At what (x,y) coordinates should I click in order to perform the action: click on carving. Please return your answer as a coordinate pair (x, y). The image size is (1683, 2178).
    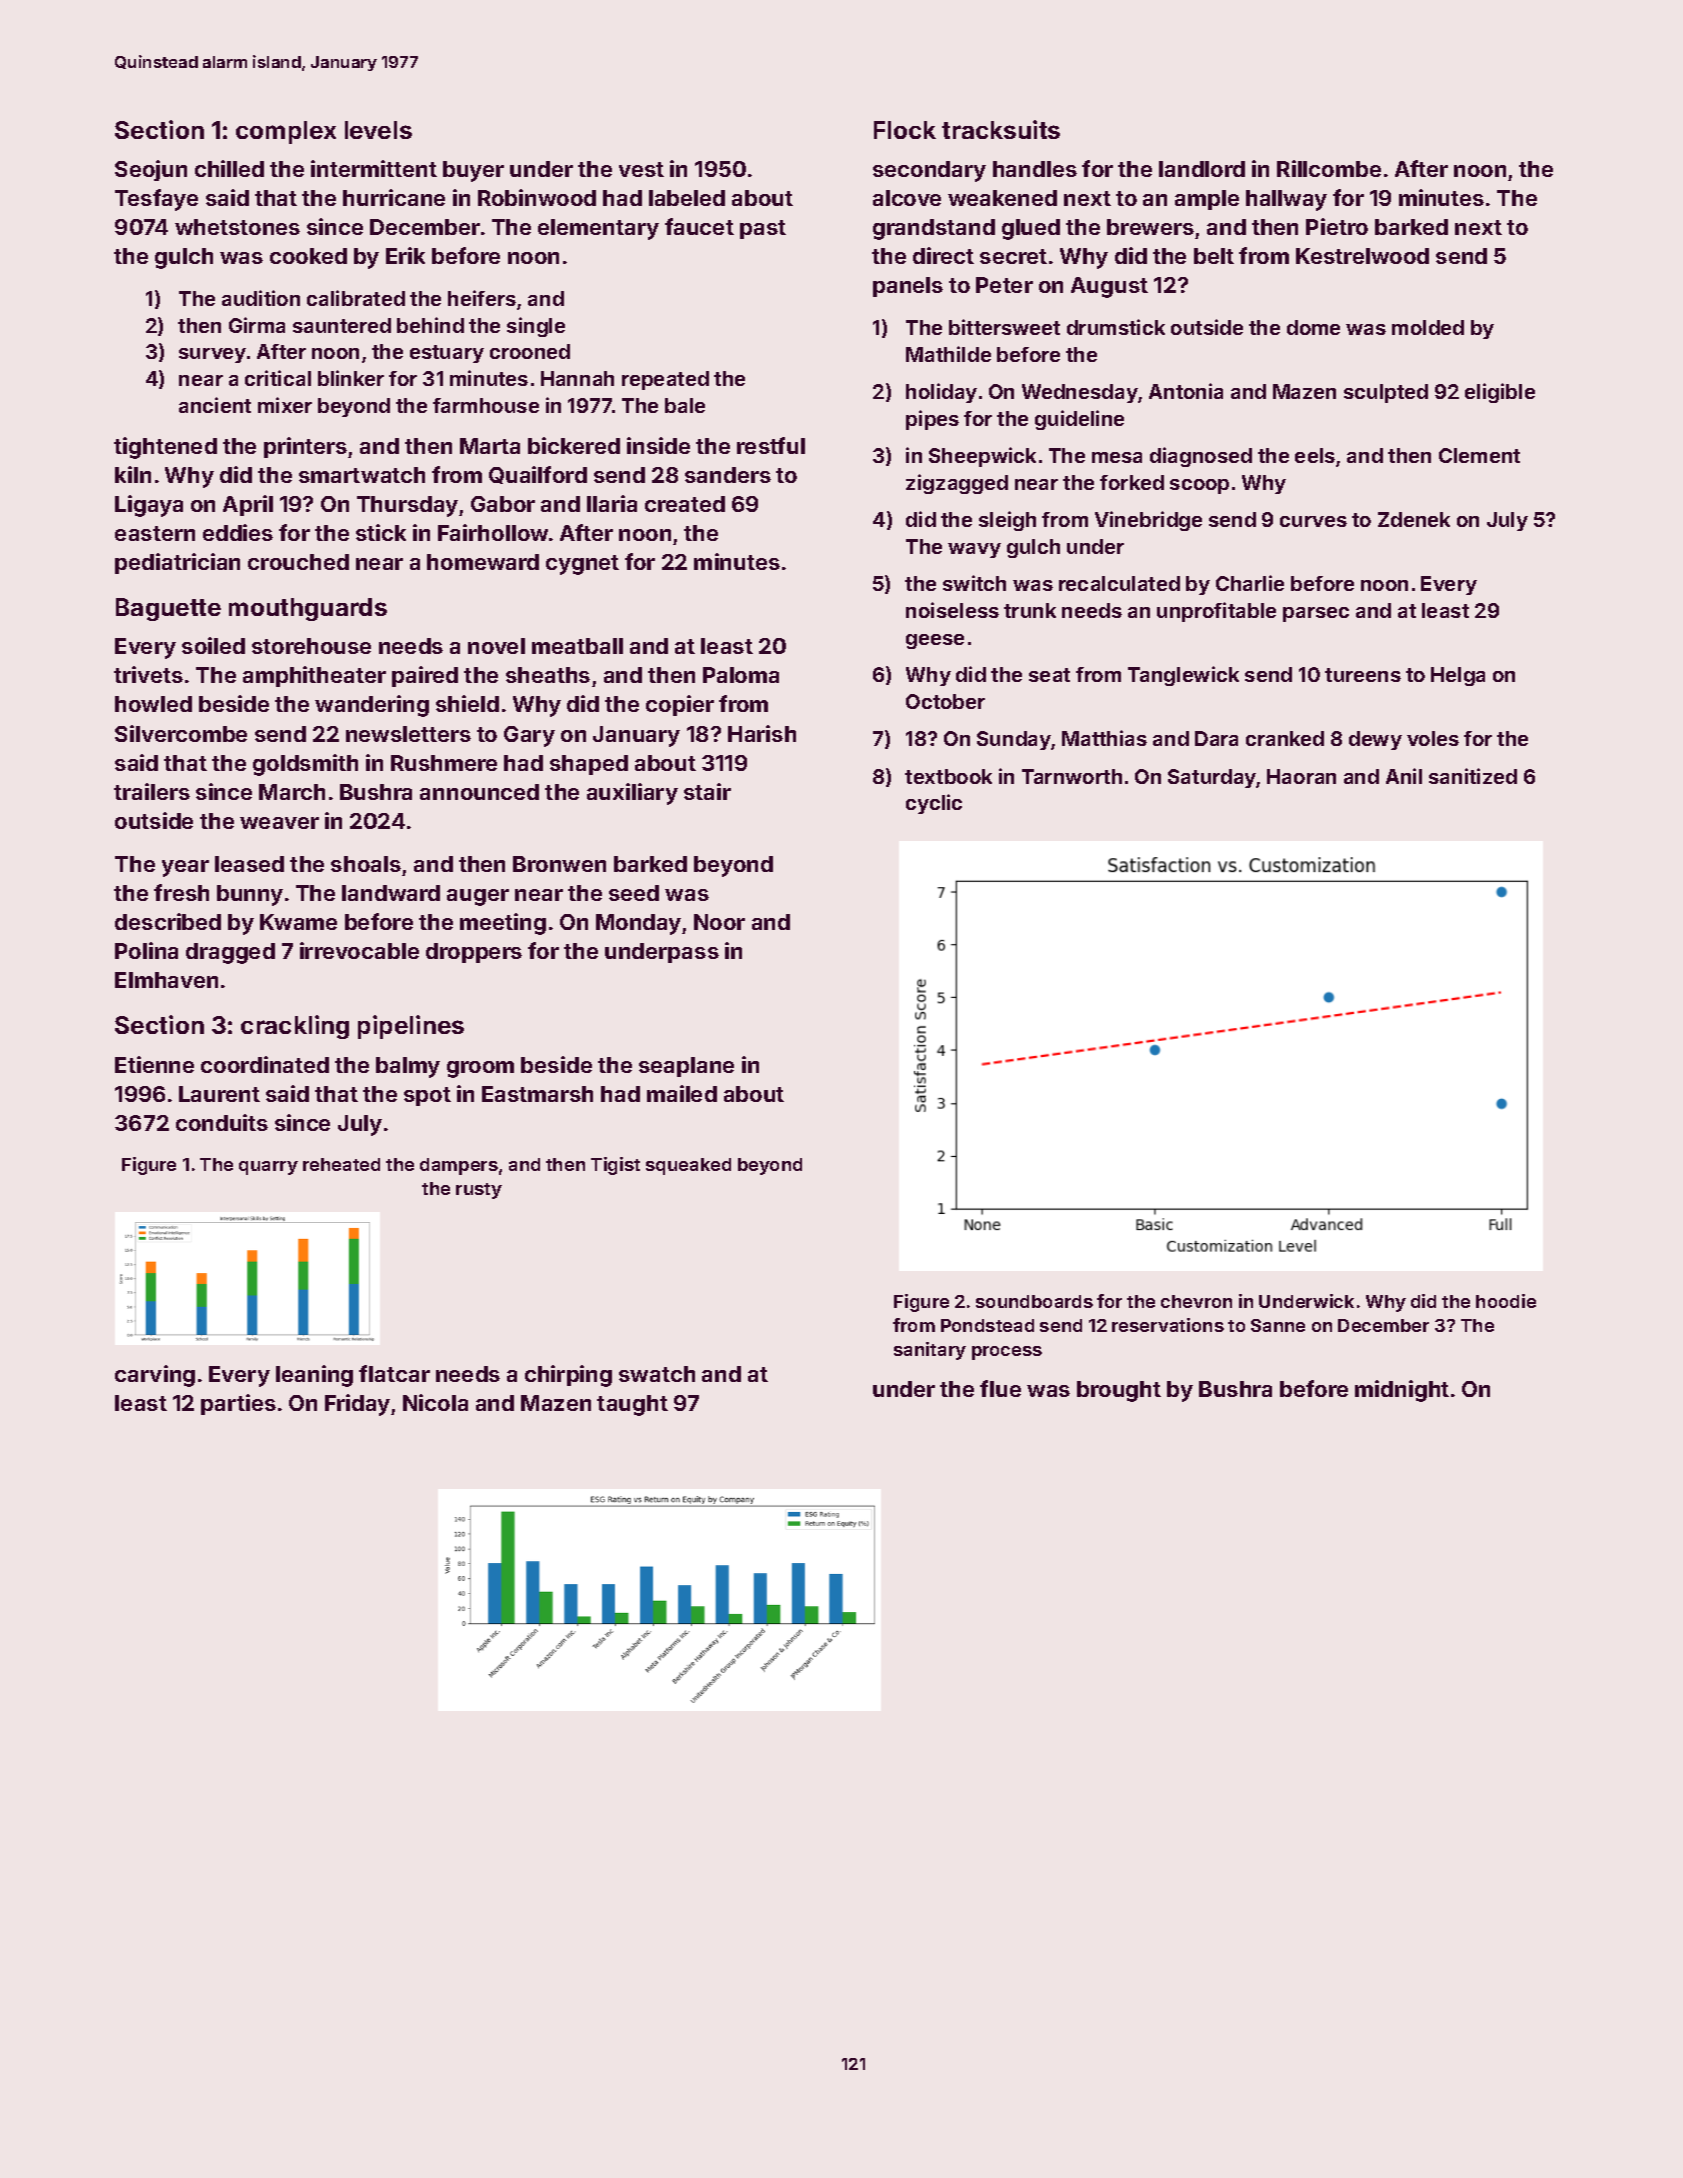
    Looking at the image, I should click on (155, 1376).
